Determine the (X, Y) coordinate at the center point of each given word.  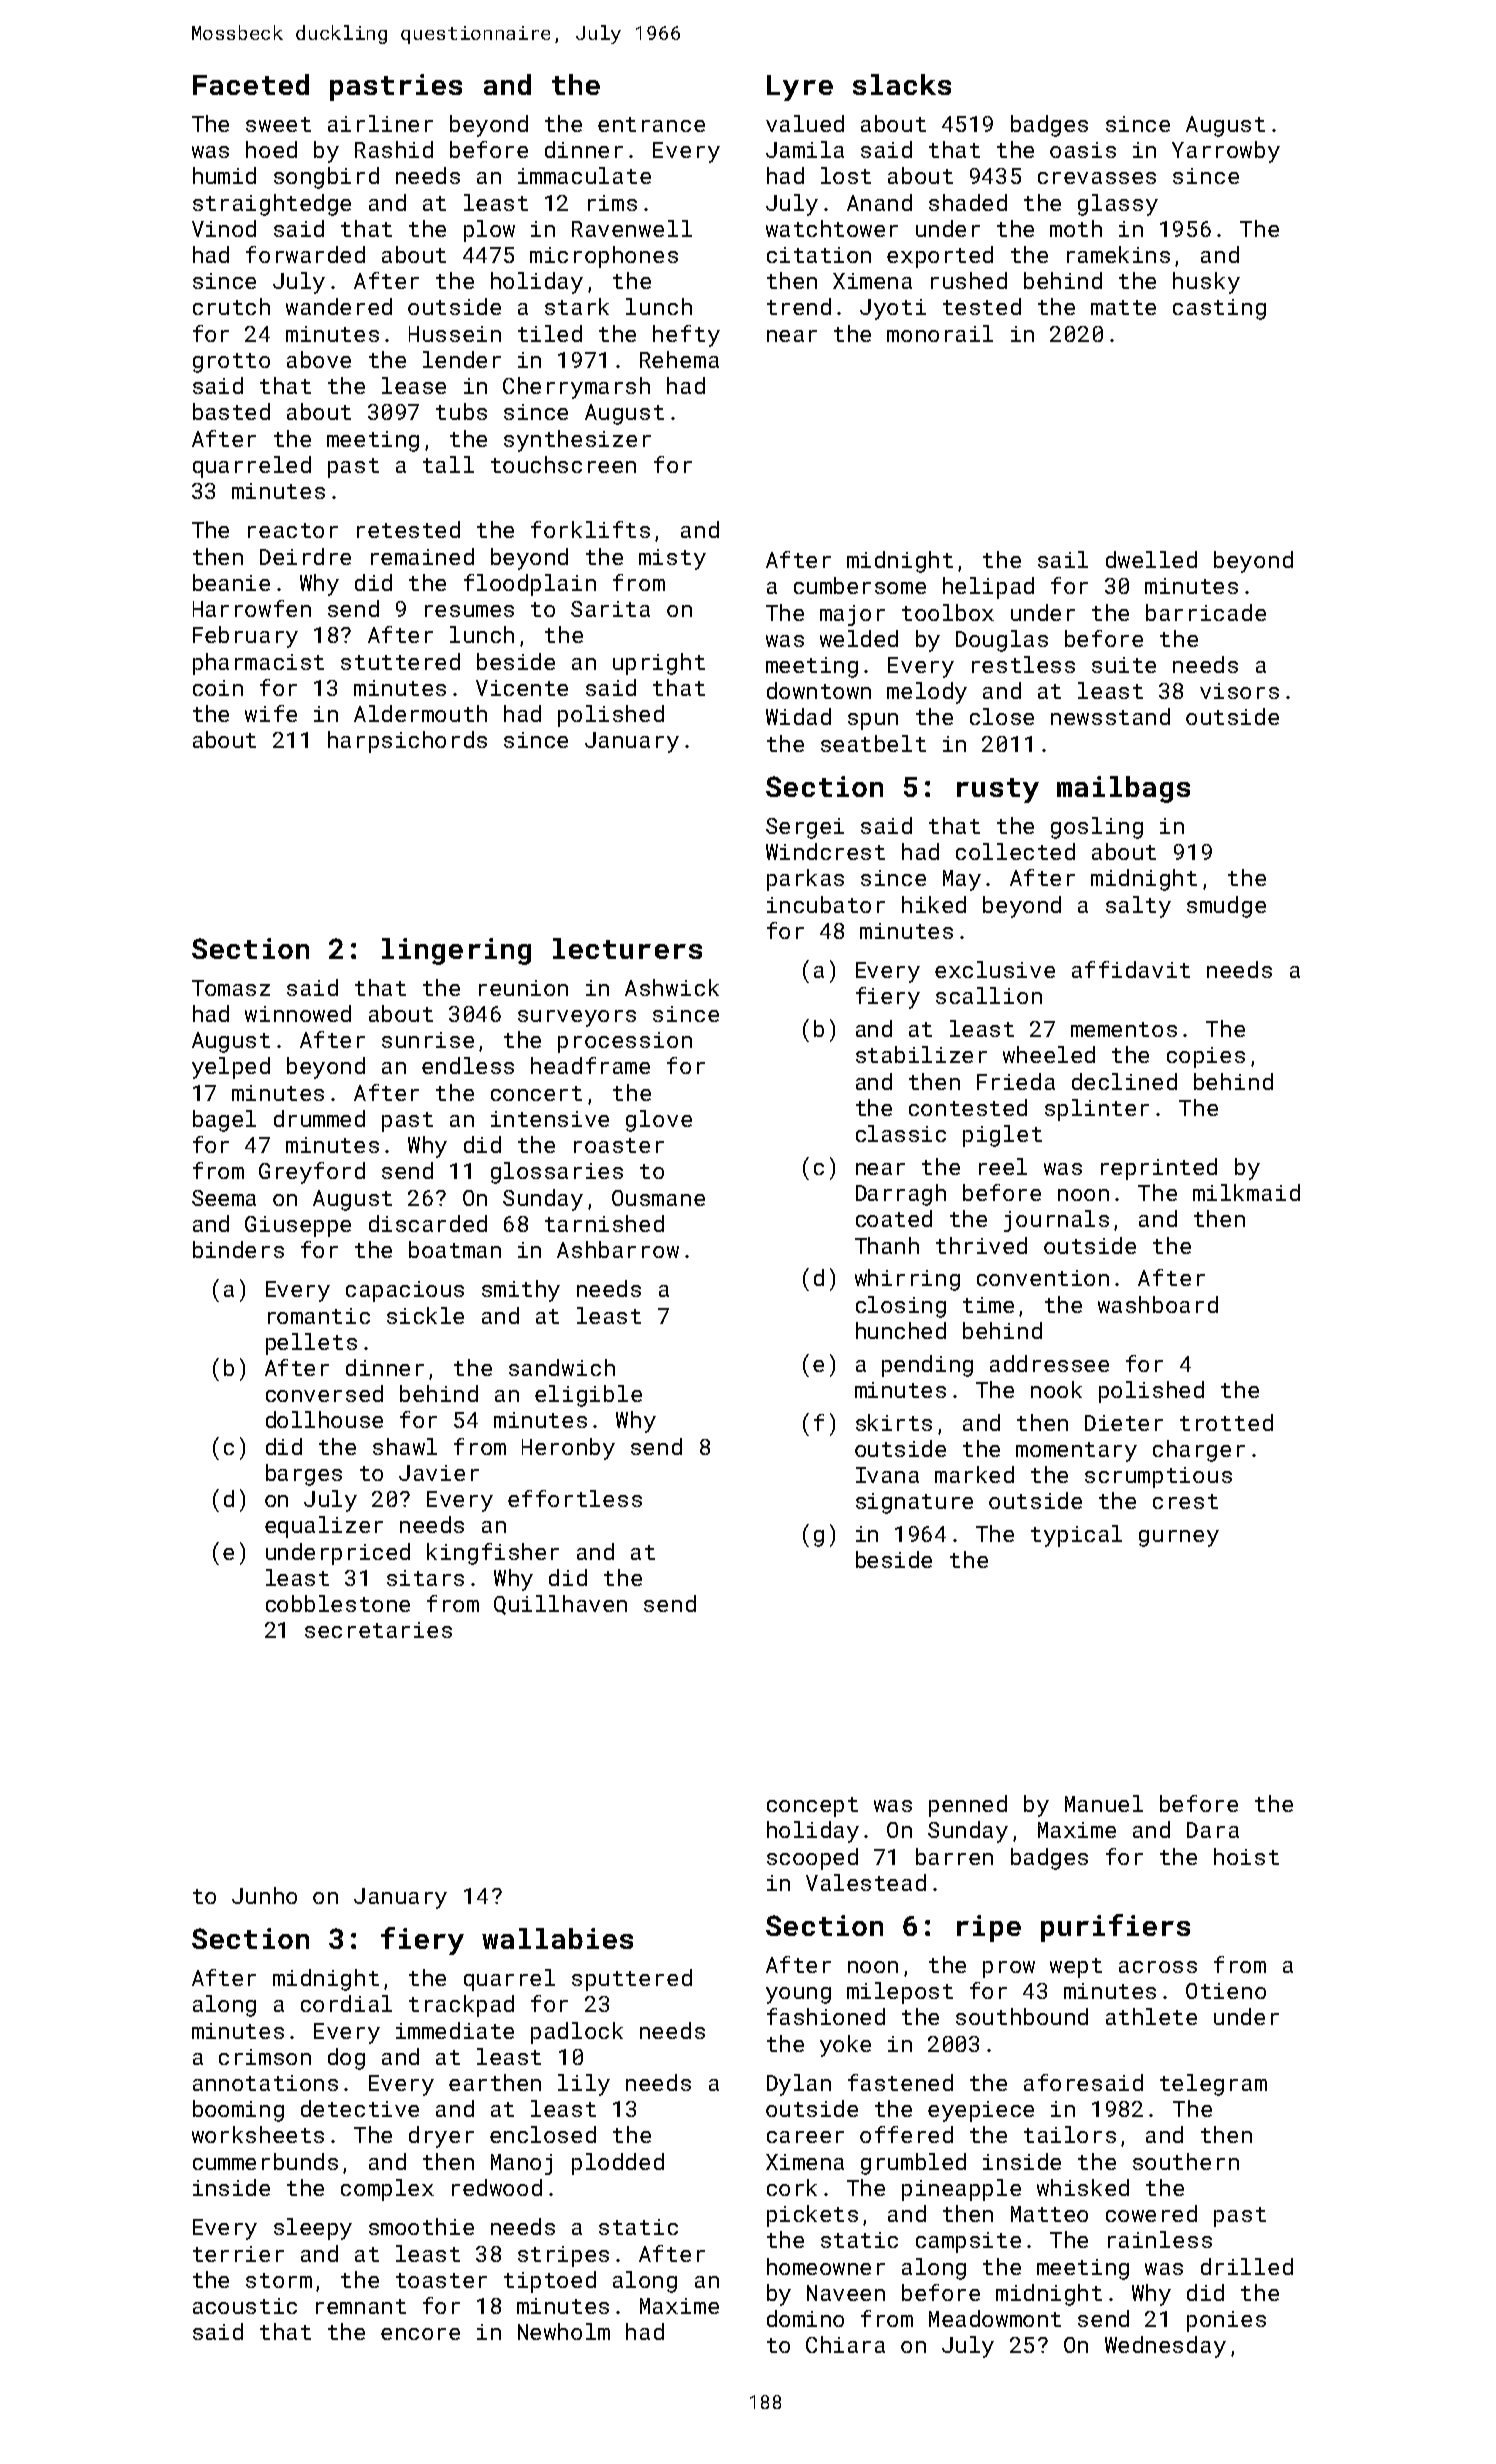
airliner (380, 123)
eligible (588, 1396)
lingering (456, 951)
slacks (902, 84)
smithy (521, 1291)
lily (584, 2085)
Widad (798, 716)
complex (387, 2190)
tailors (1070, 2134)
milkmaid (1246, 1192)
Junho (264, 1895)
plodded (618, 2164)
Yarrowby (1226, 152)
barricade (1206, 612)
